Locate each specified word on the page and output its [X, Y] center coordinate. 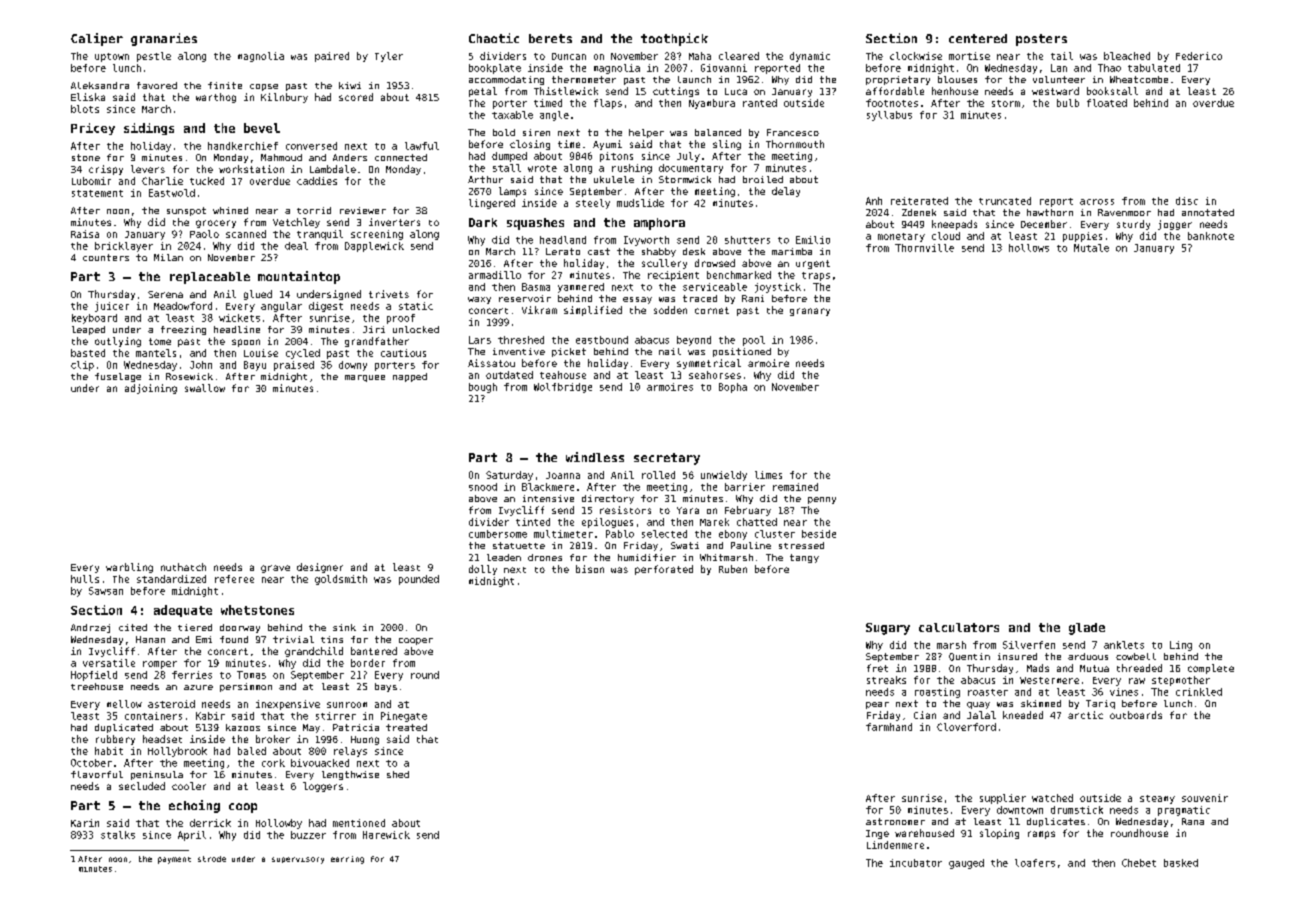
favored [157, 85]
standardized [171, 579]
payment [174, 860]
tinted [533, 522]
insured [1017, 656]
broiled [763, 179]
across [1097, 202]
